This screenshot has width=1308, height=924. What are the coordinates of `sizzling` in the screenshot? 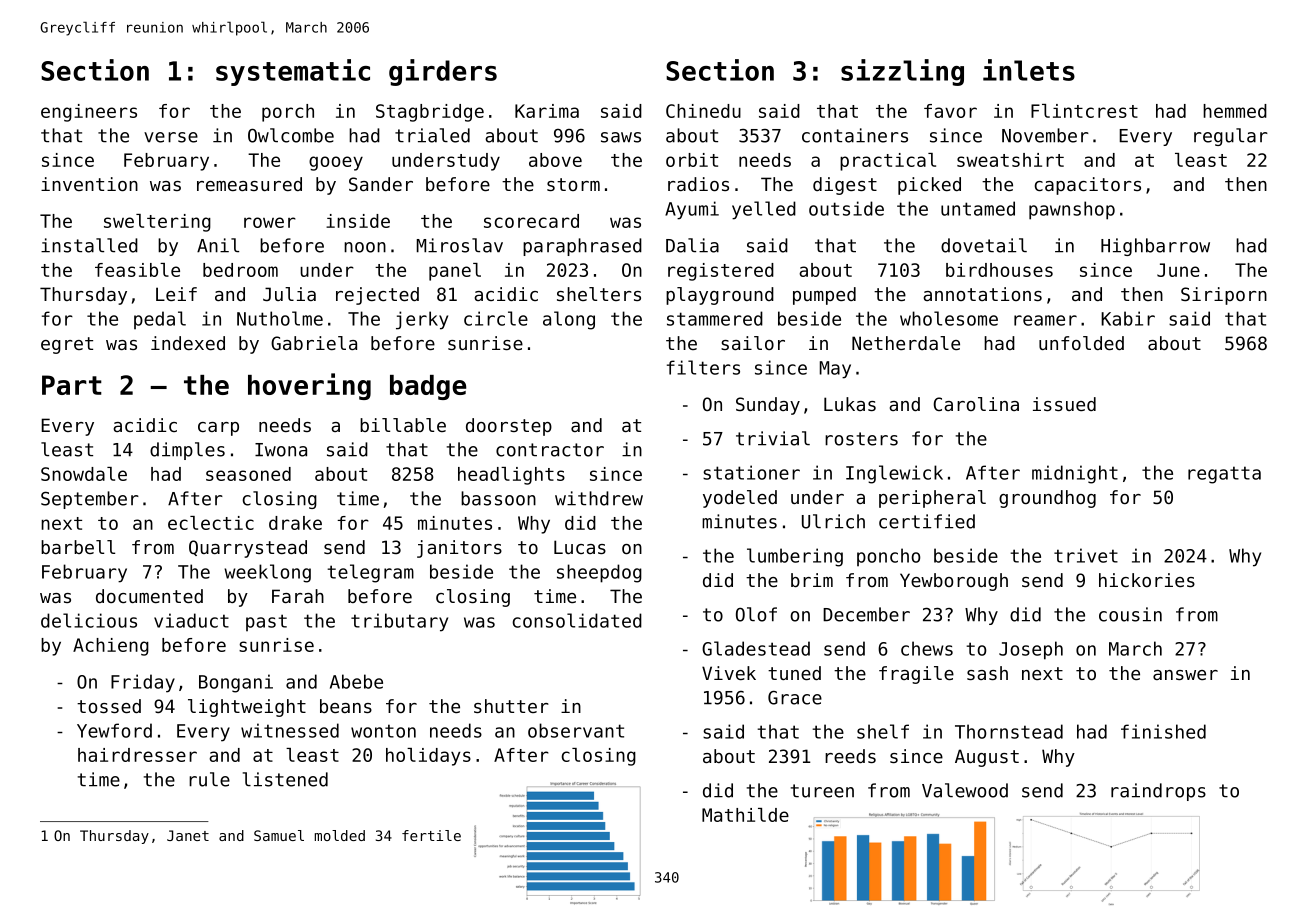 It's located at (902, 72).
